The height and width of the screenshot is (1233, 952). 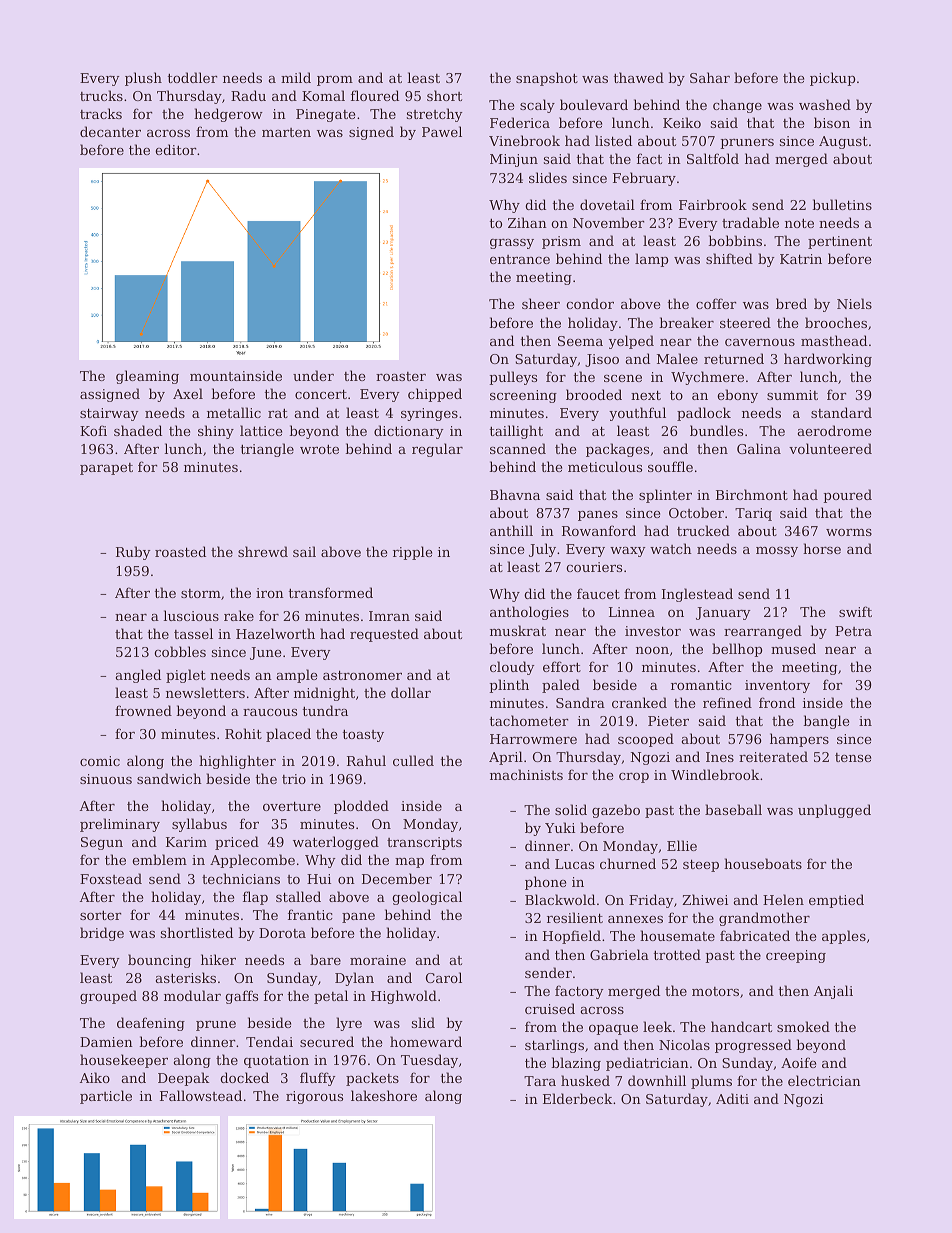 I want to click on sinuous, so click(x=106, y=779).
